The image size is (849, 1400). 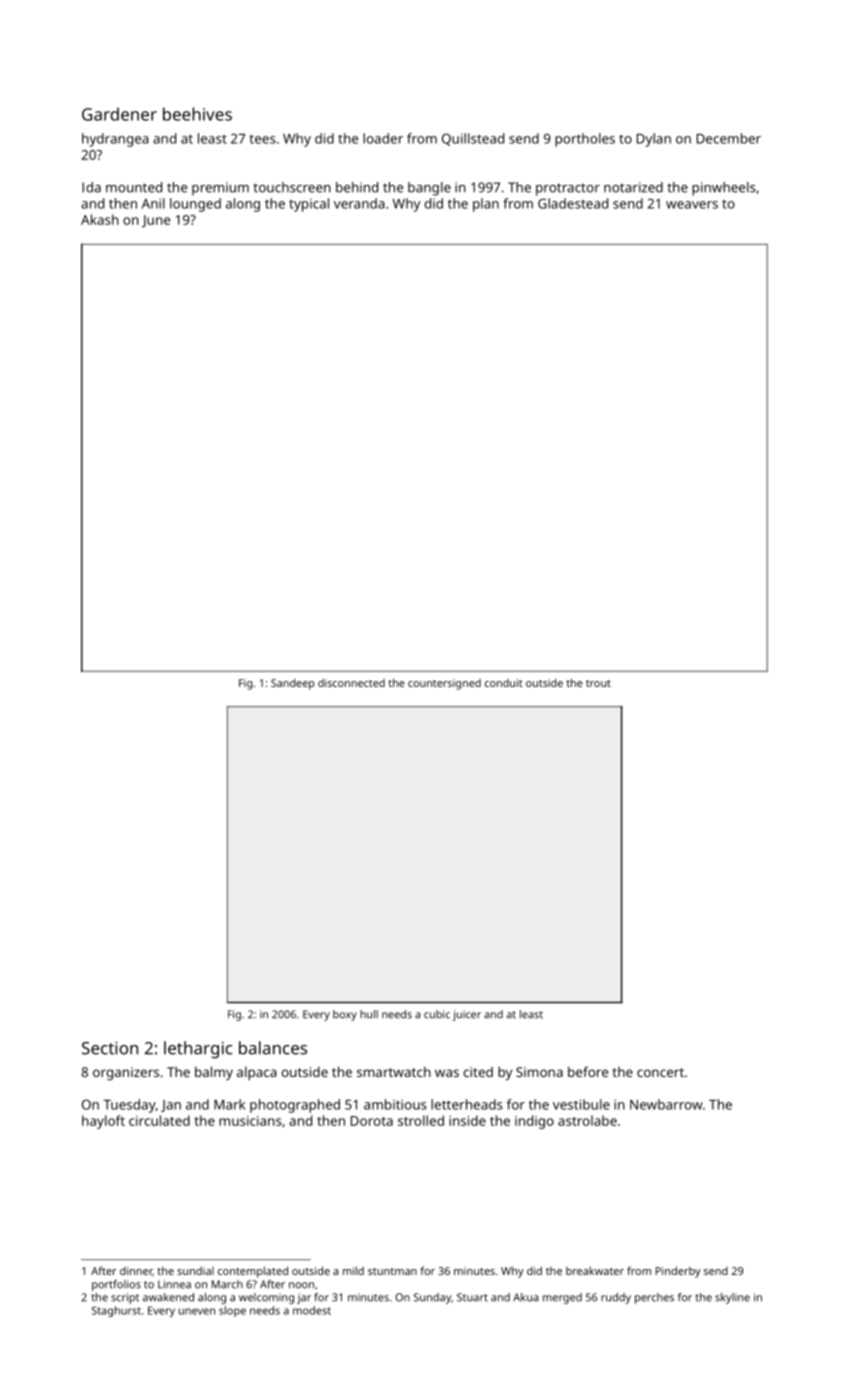 I want to click on typical, so click(x=309, y=205).
